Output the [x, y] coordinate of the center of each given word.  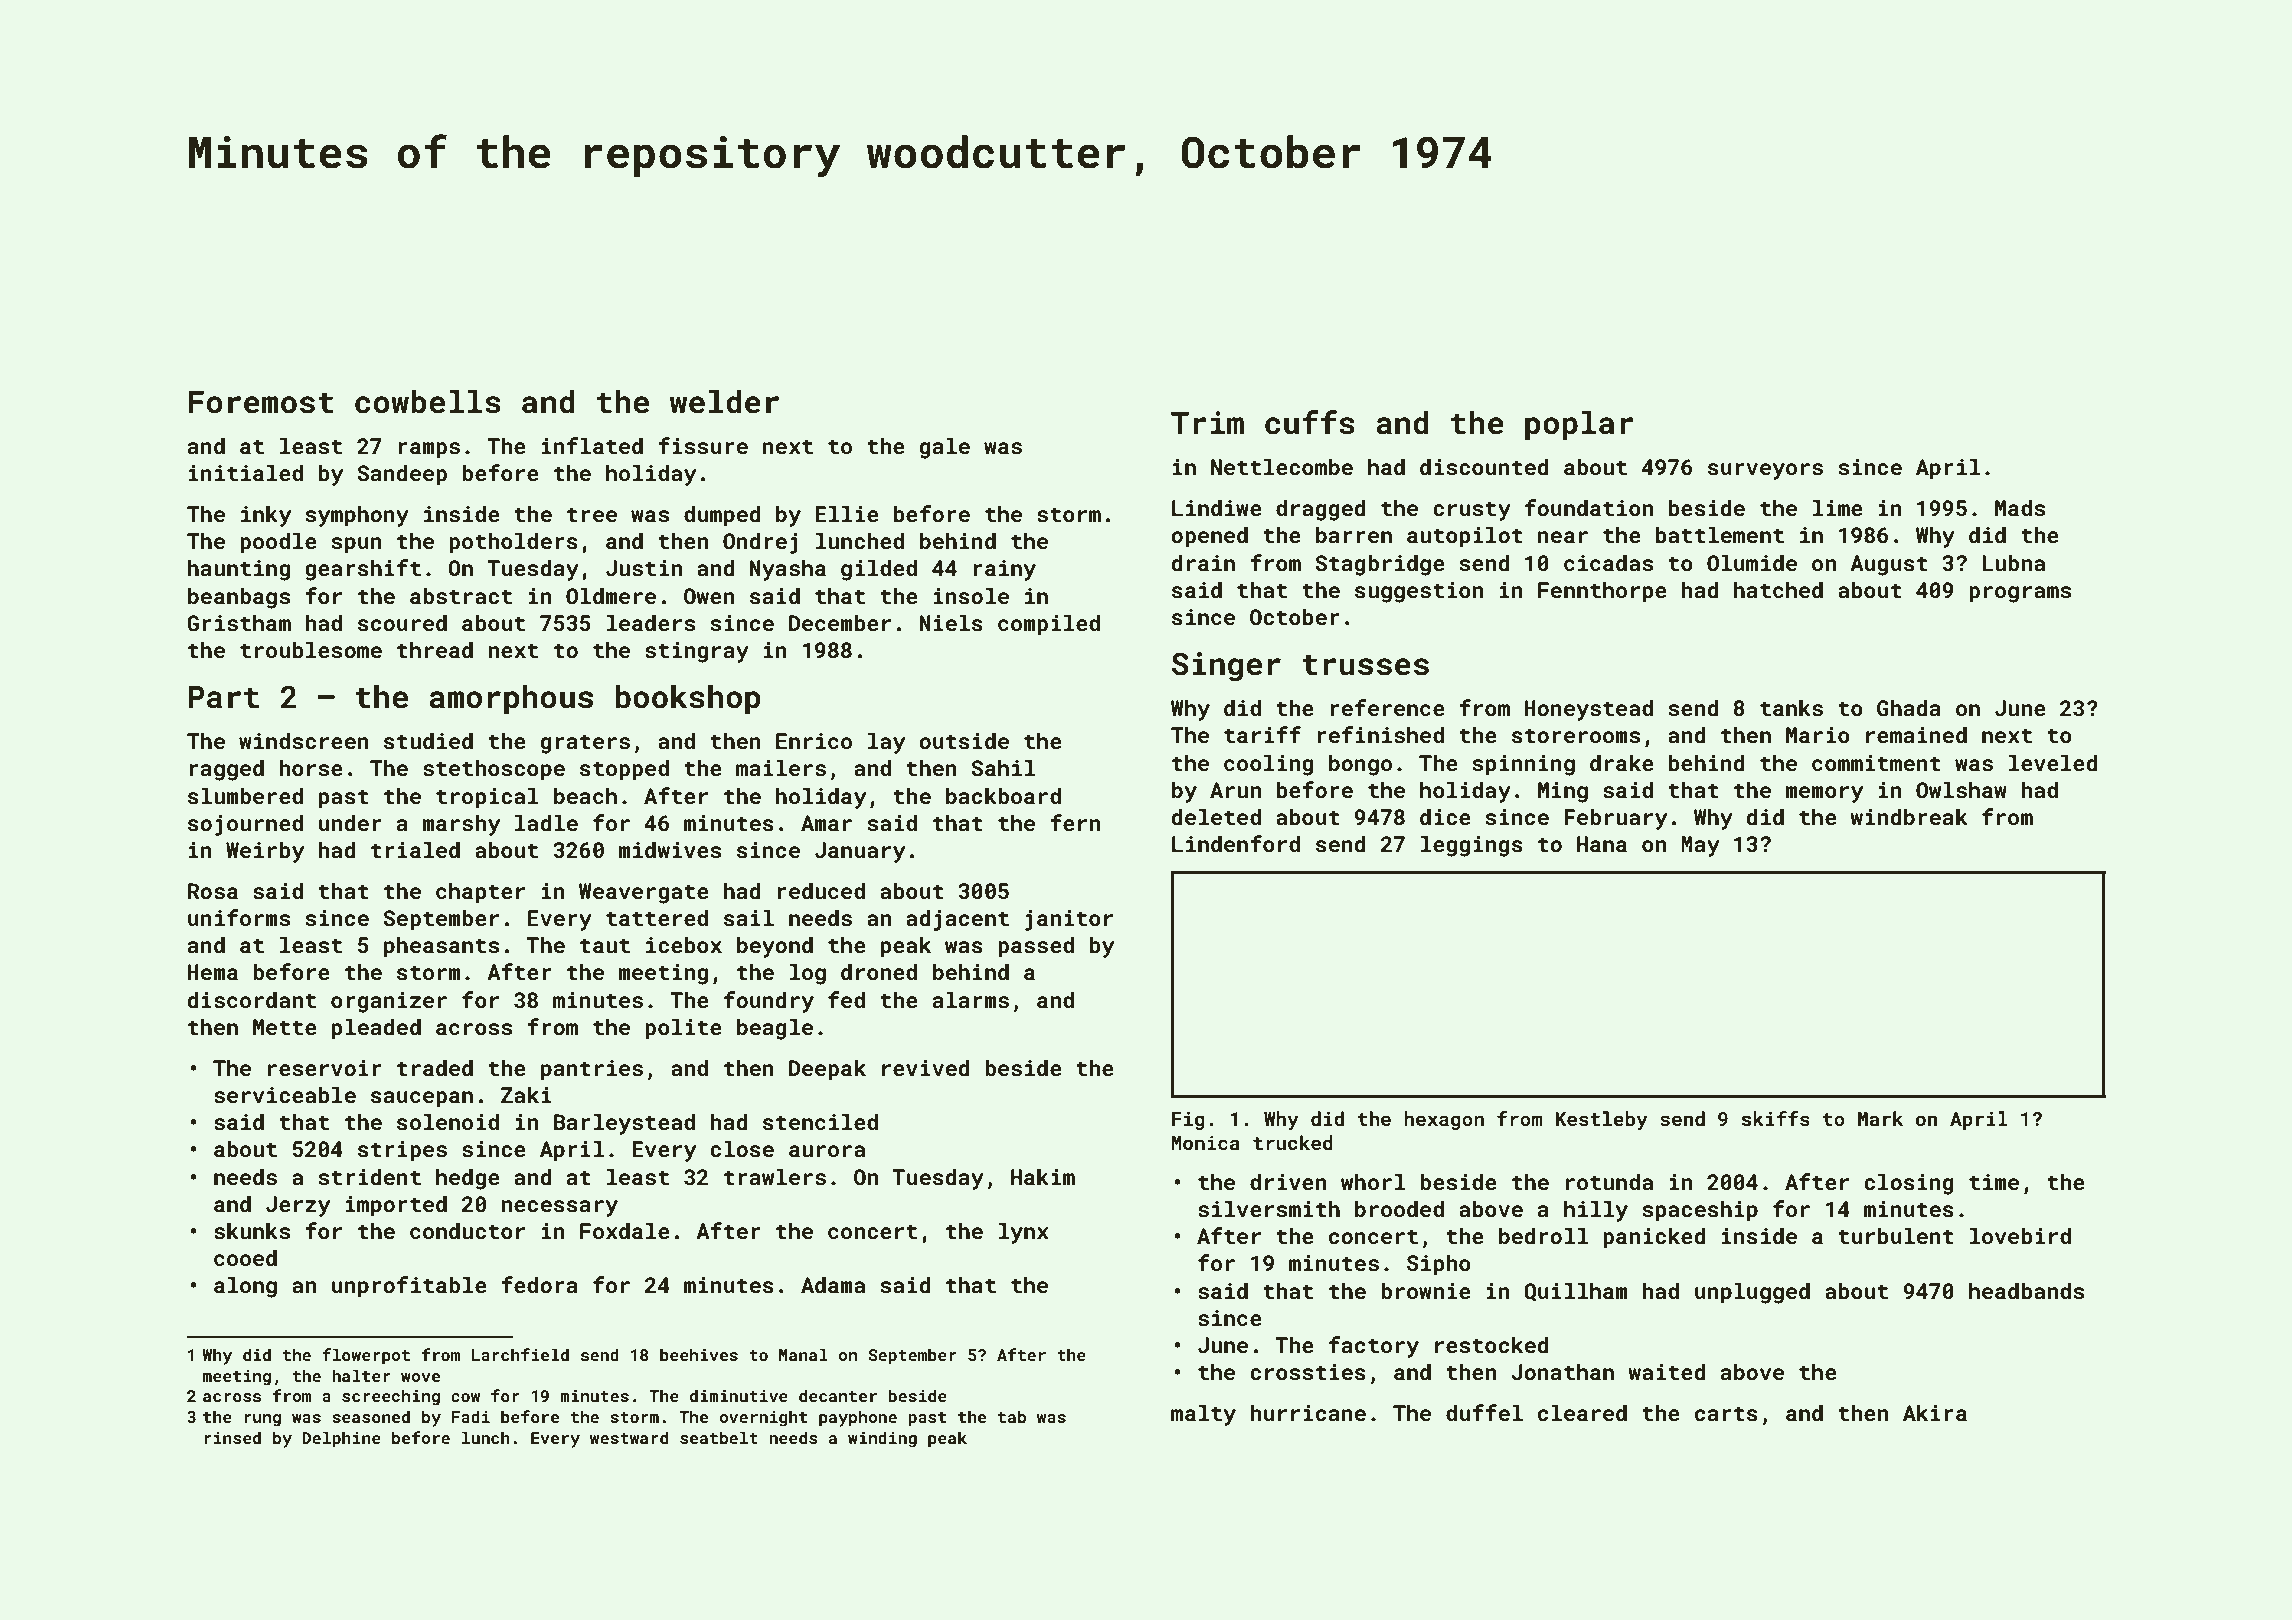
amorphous [511, 700]
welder [724, 402]
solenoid [448, 1121]
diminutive [739, 1395]
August [1889, 565]
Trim [1207, 422]
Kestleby [1602, 1120]
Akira [1935, 1412]
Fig [1188, 1121]
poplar [1579, 426]
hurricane [1308, 1412]
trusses [1365, 665]
